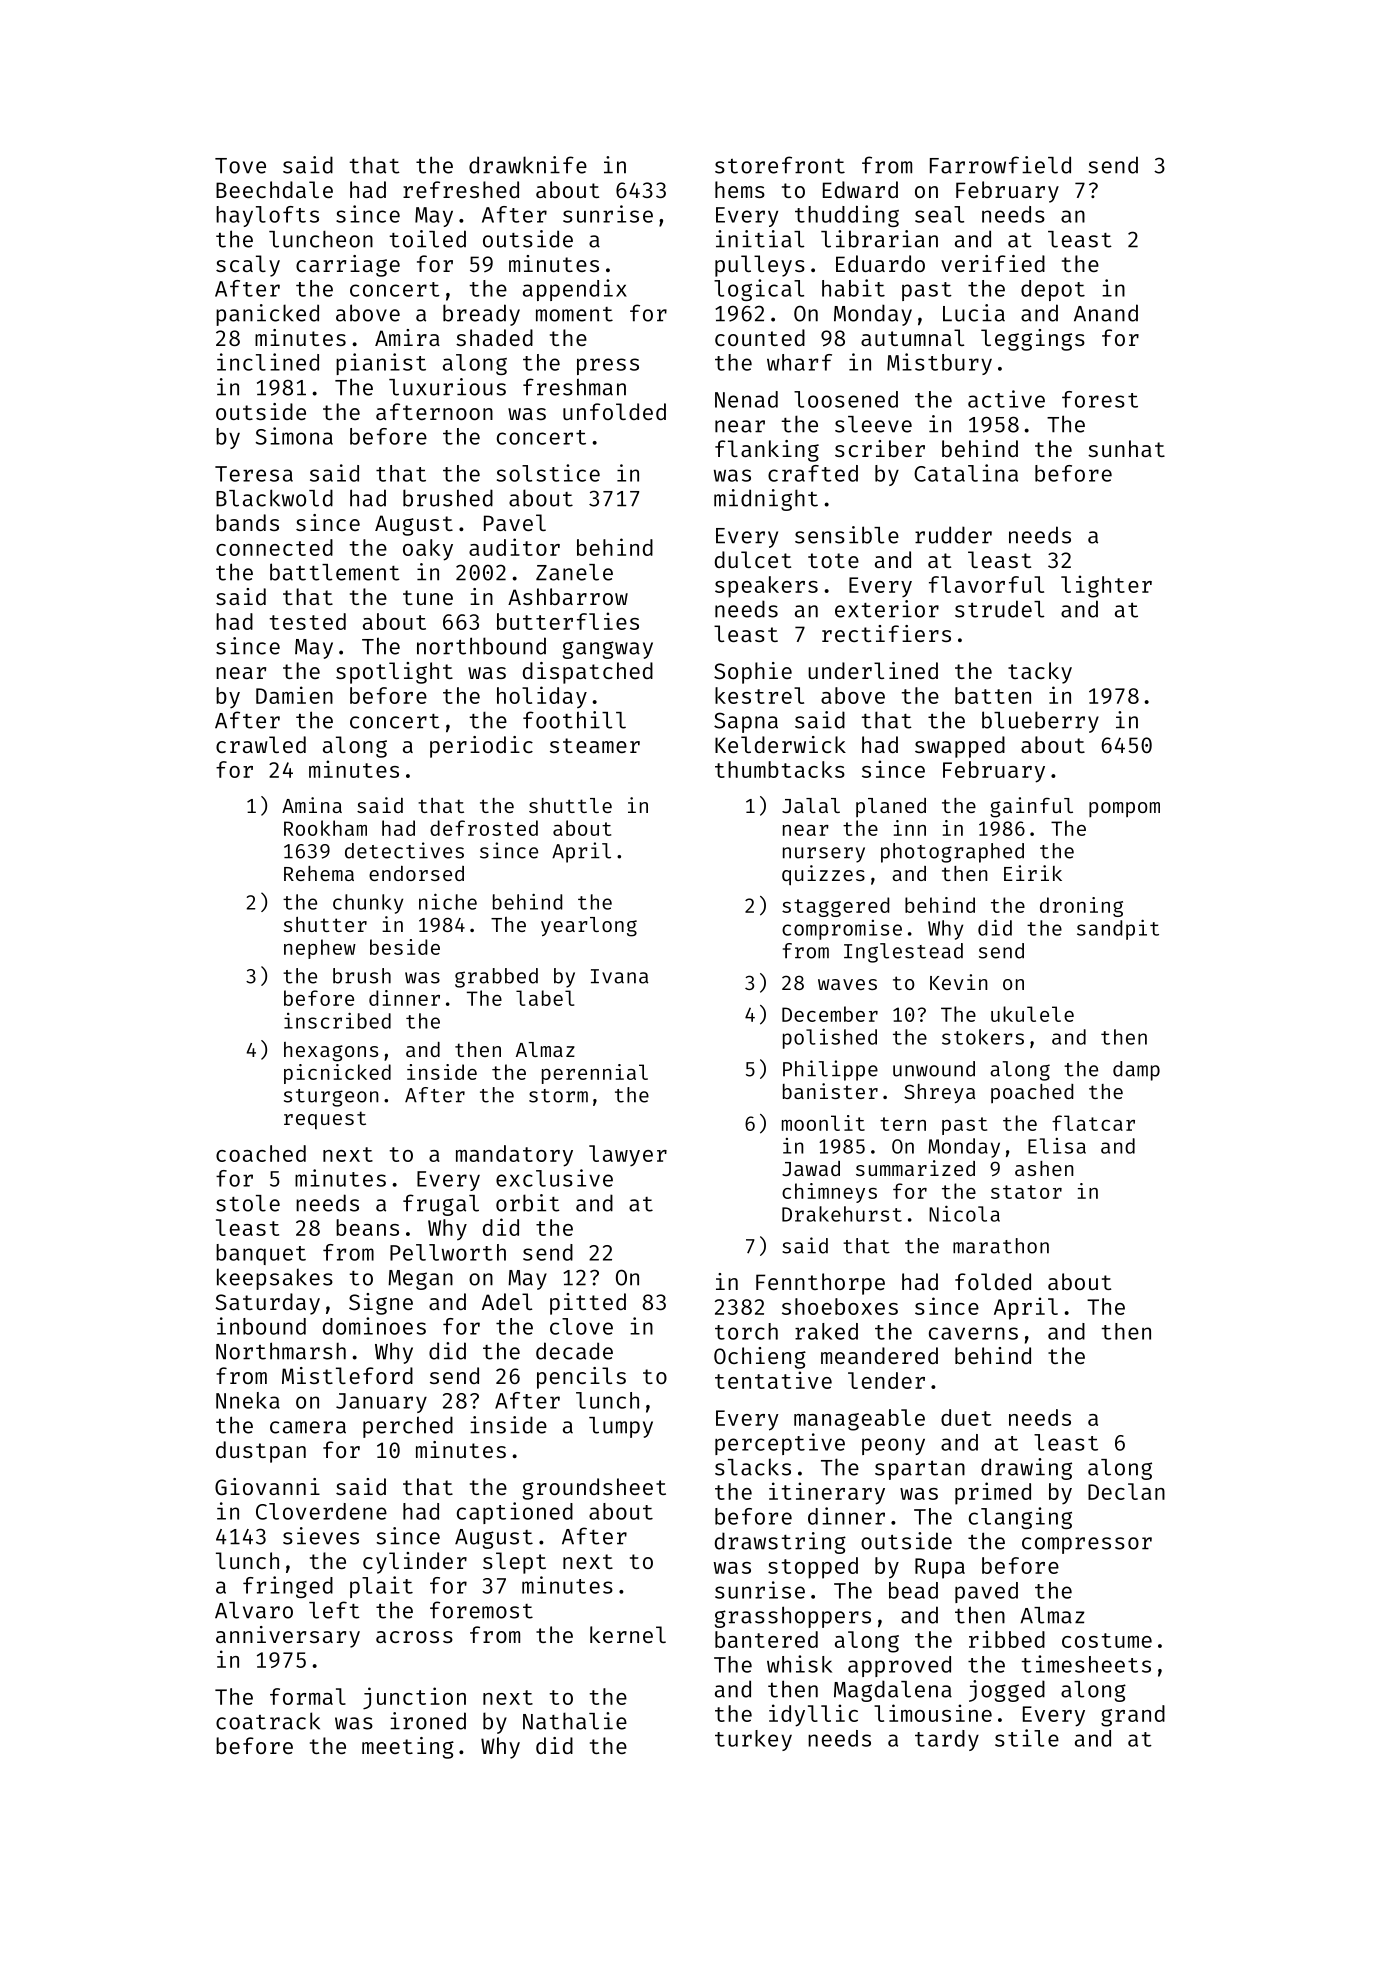 The height and width of the screenshot is (1969, 1386). Describe the element at coordinates (993, 263) in the screenshot. I see `verified` at that location.
